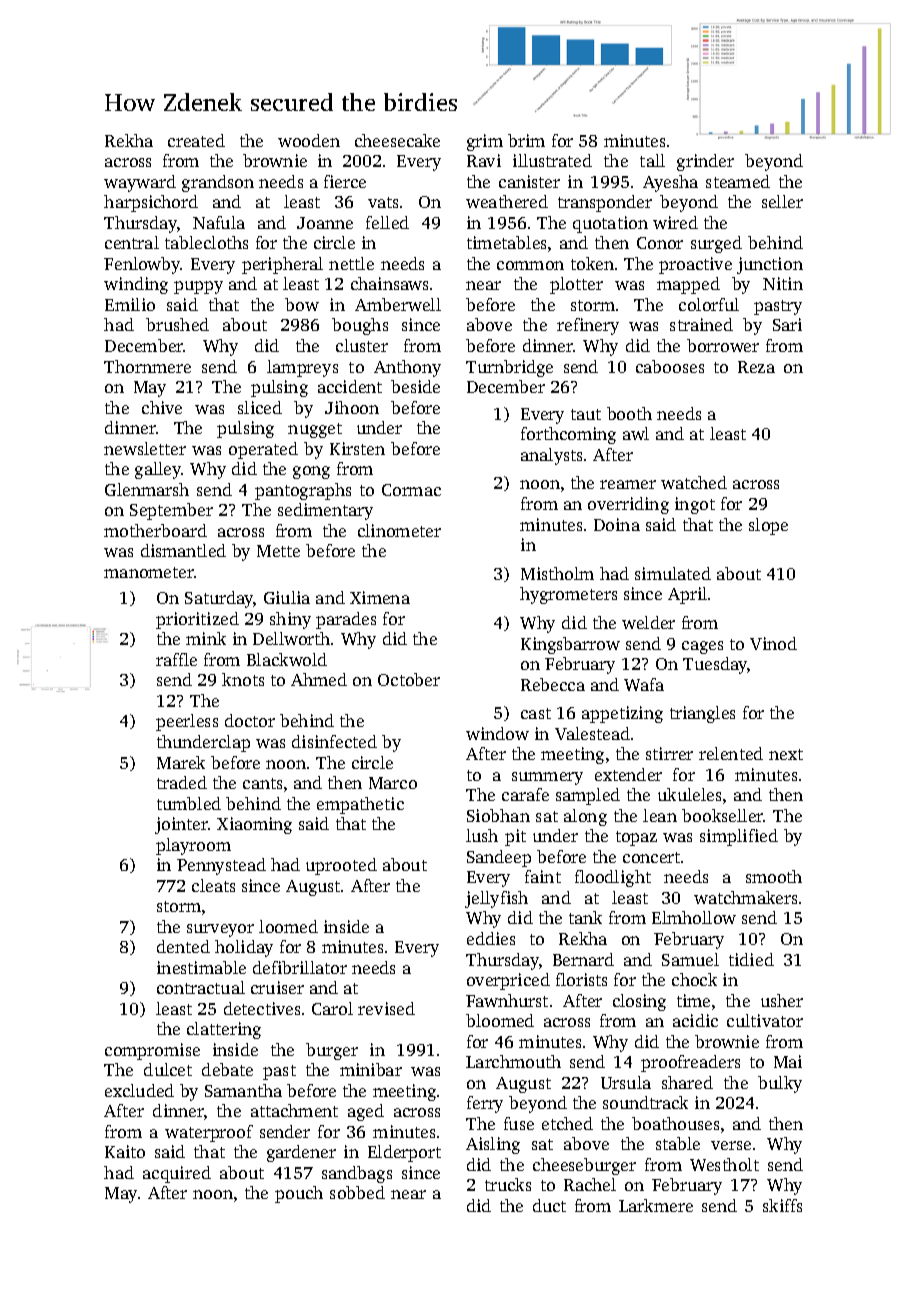  I want to click on simulated, so click(673, 573).
